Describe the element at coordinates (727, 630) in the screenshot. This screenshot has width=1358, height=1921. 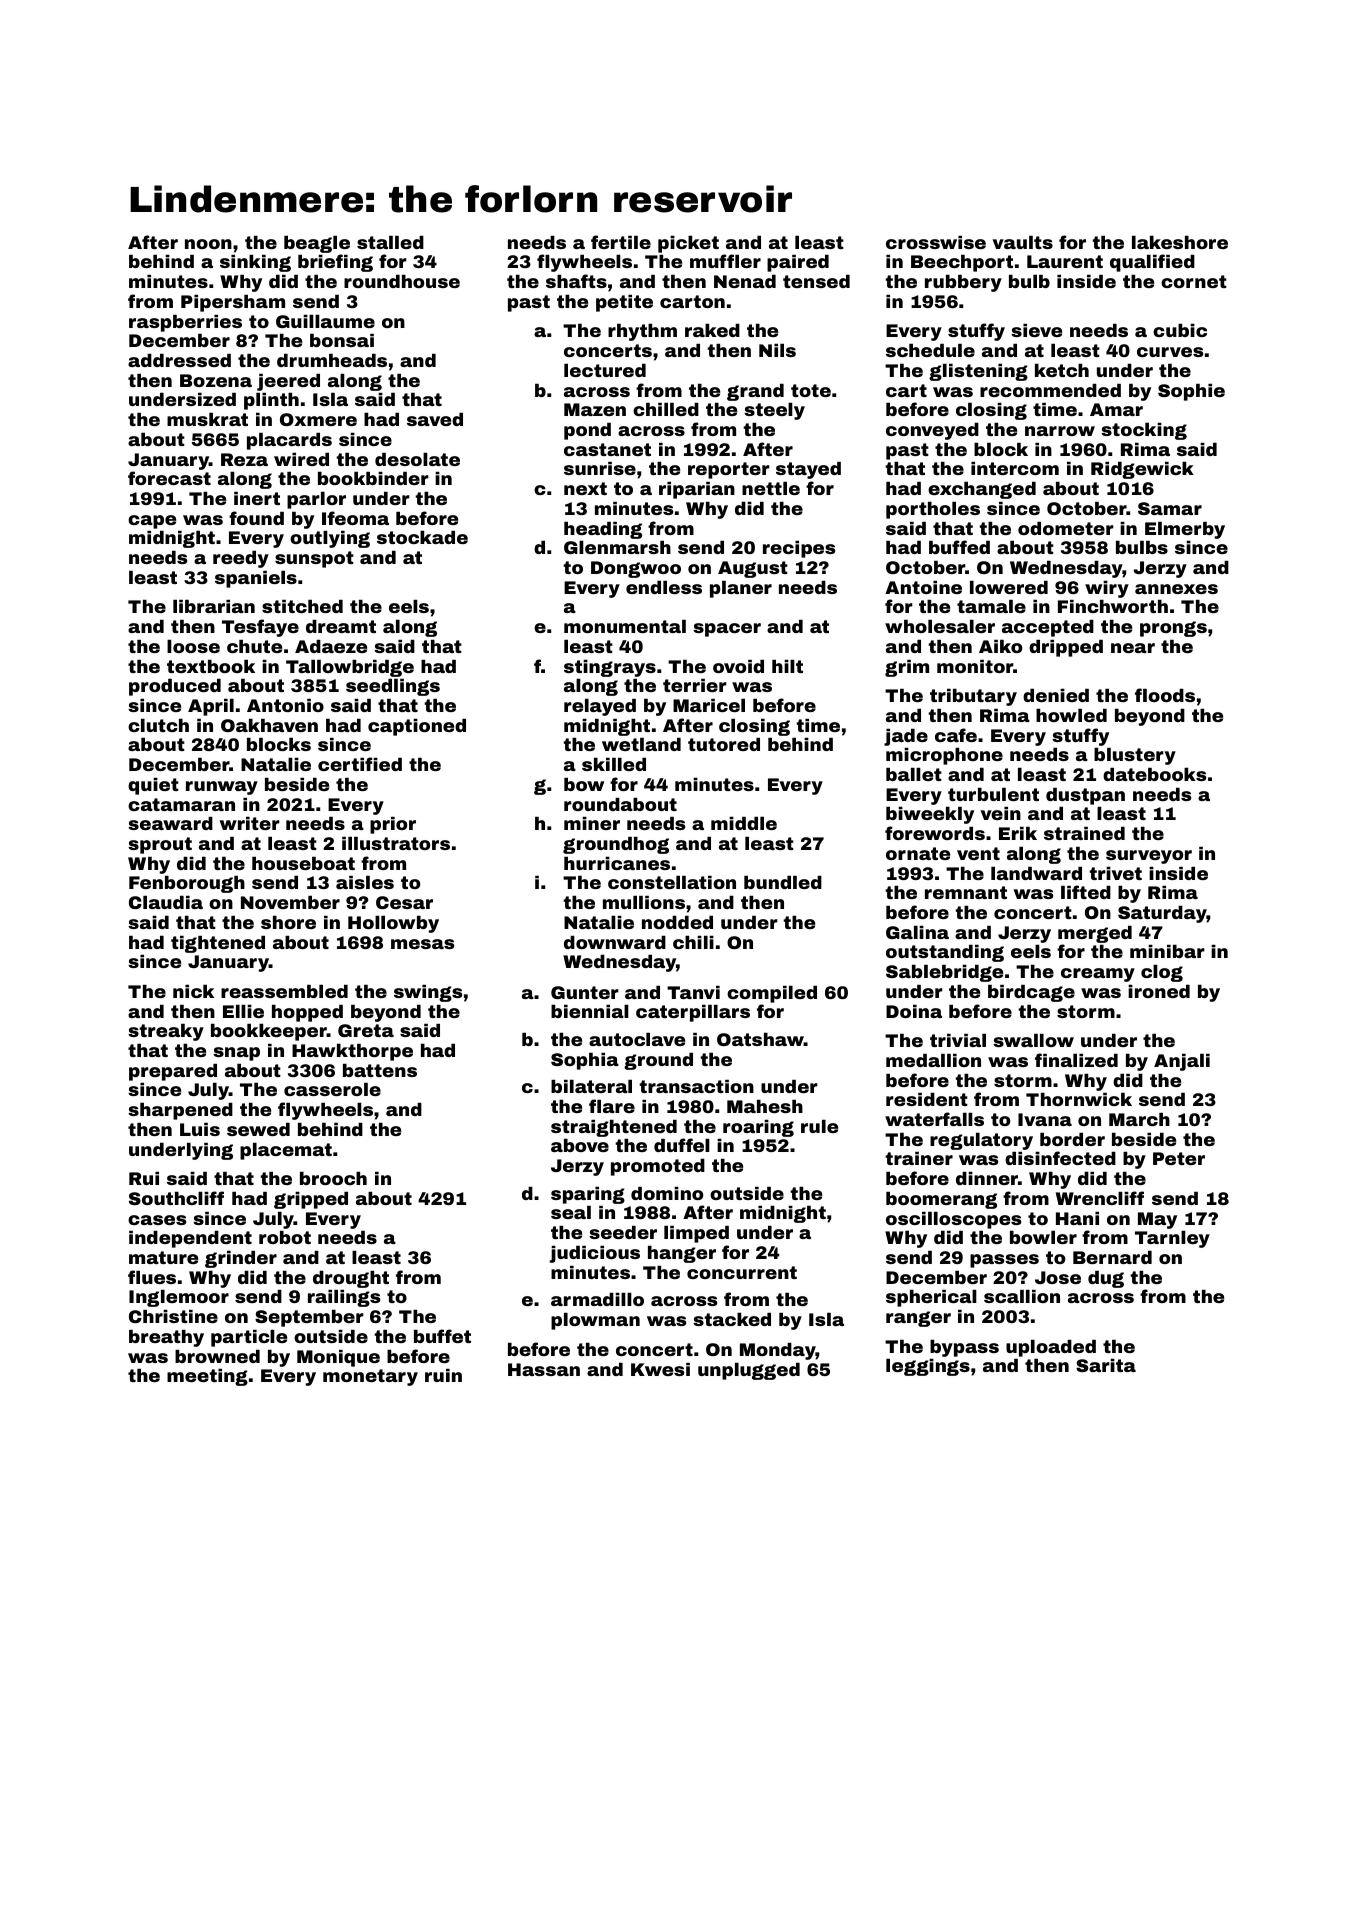
I see `spacer` at that location.
